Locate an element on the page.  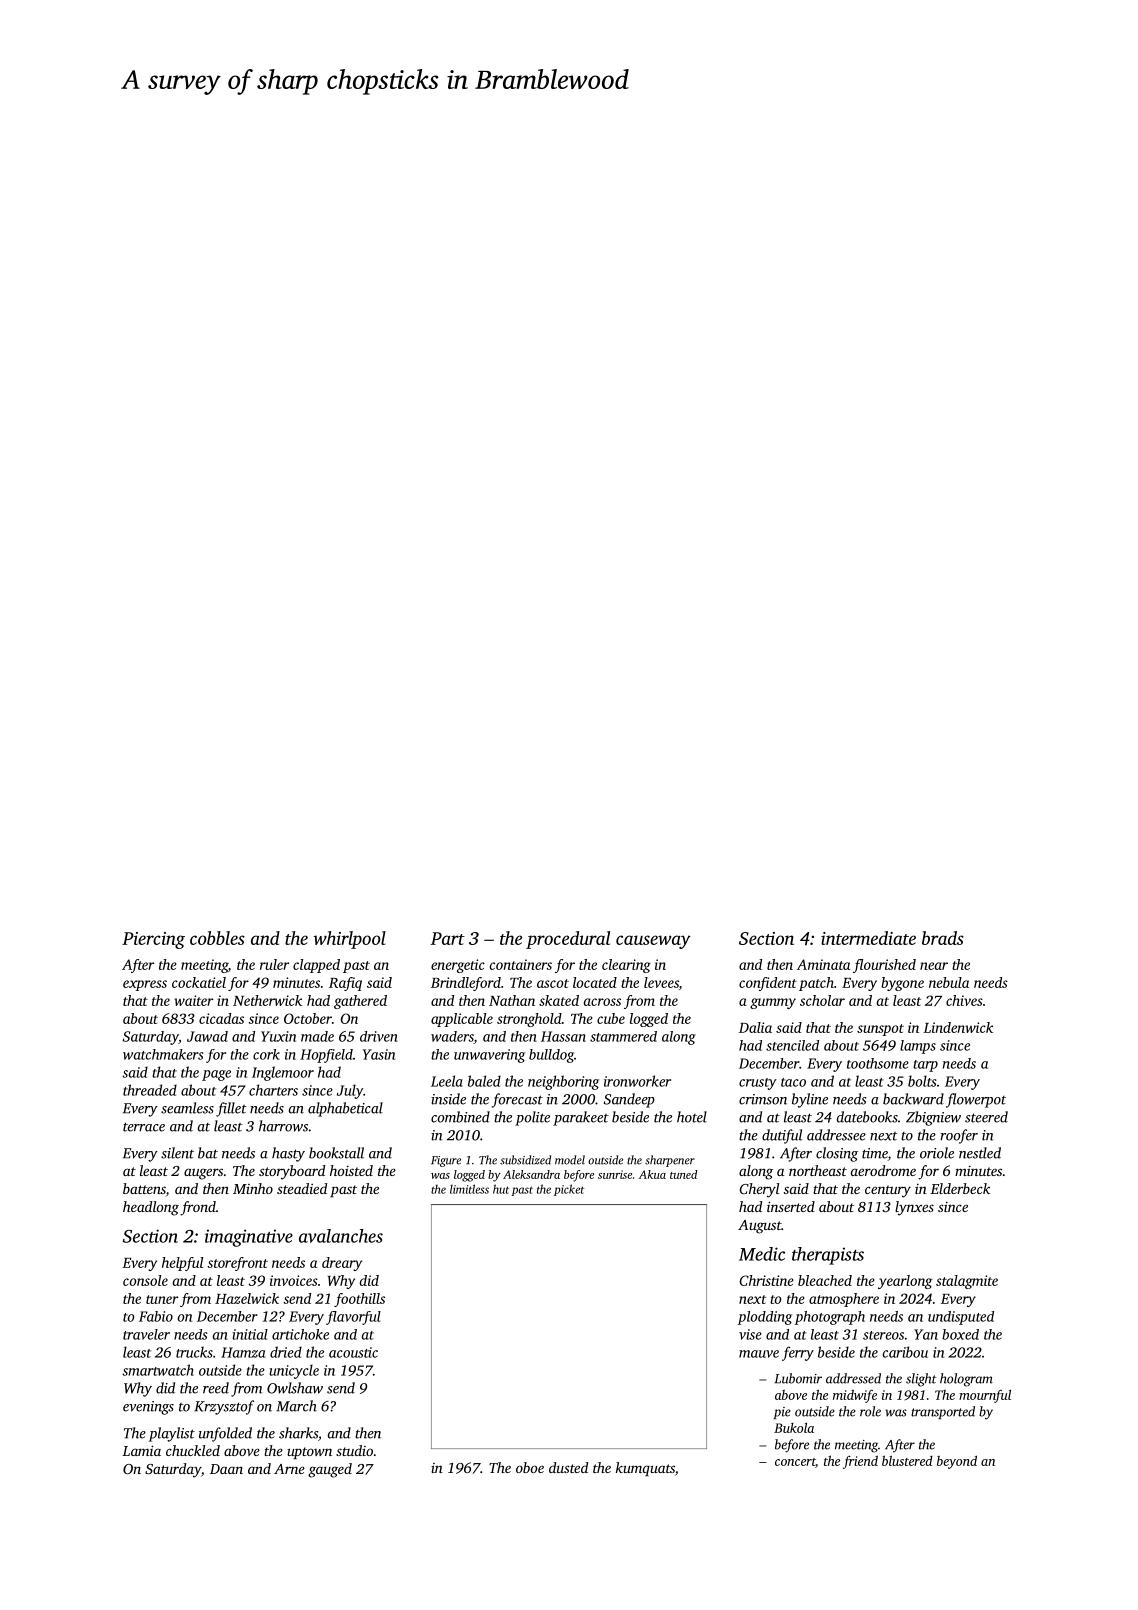
Cheryl is located at coordinates (759, 1190).
